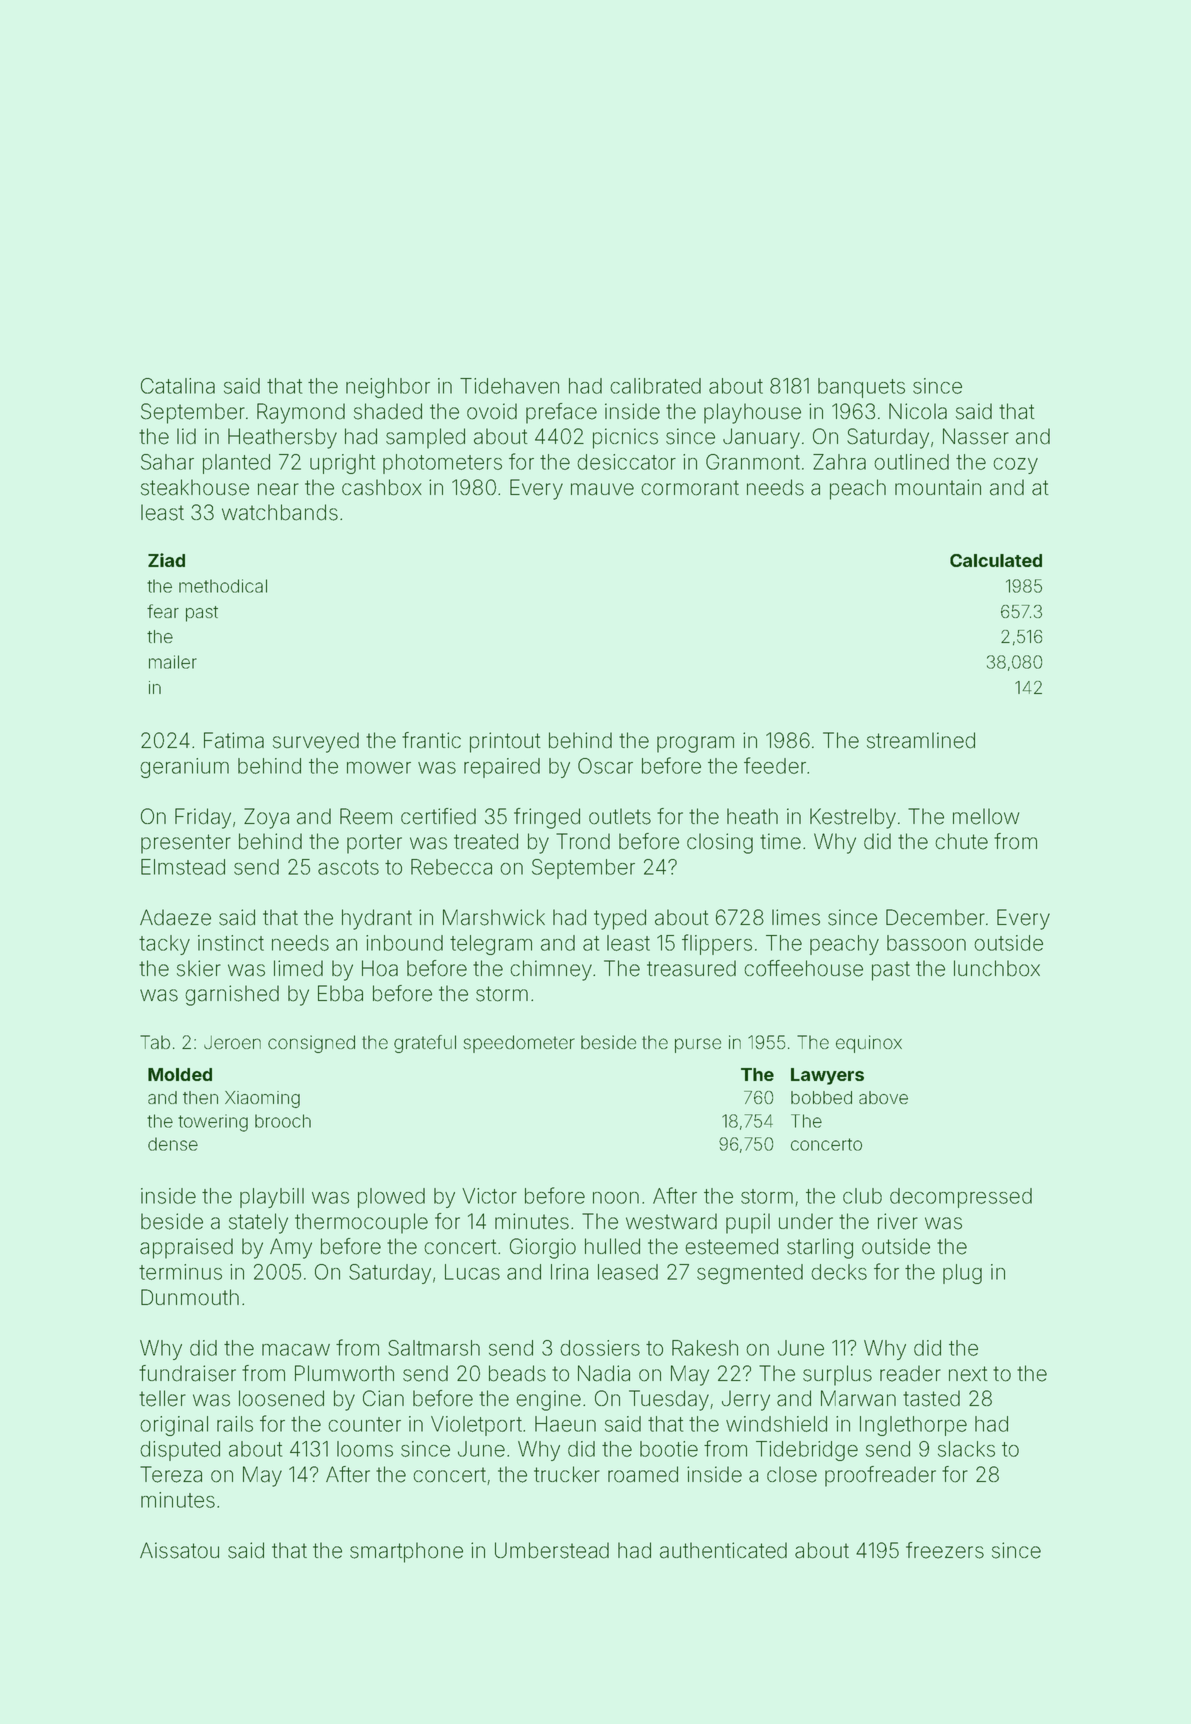 The height and width of the screenshot is (1724, 1191). I want to click on freezers, so click(945, 1550).
